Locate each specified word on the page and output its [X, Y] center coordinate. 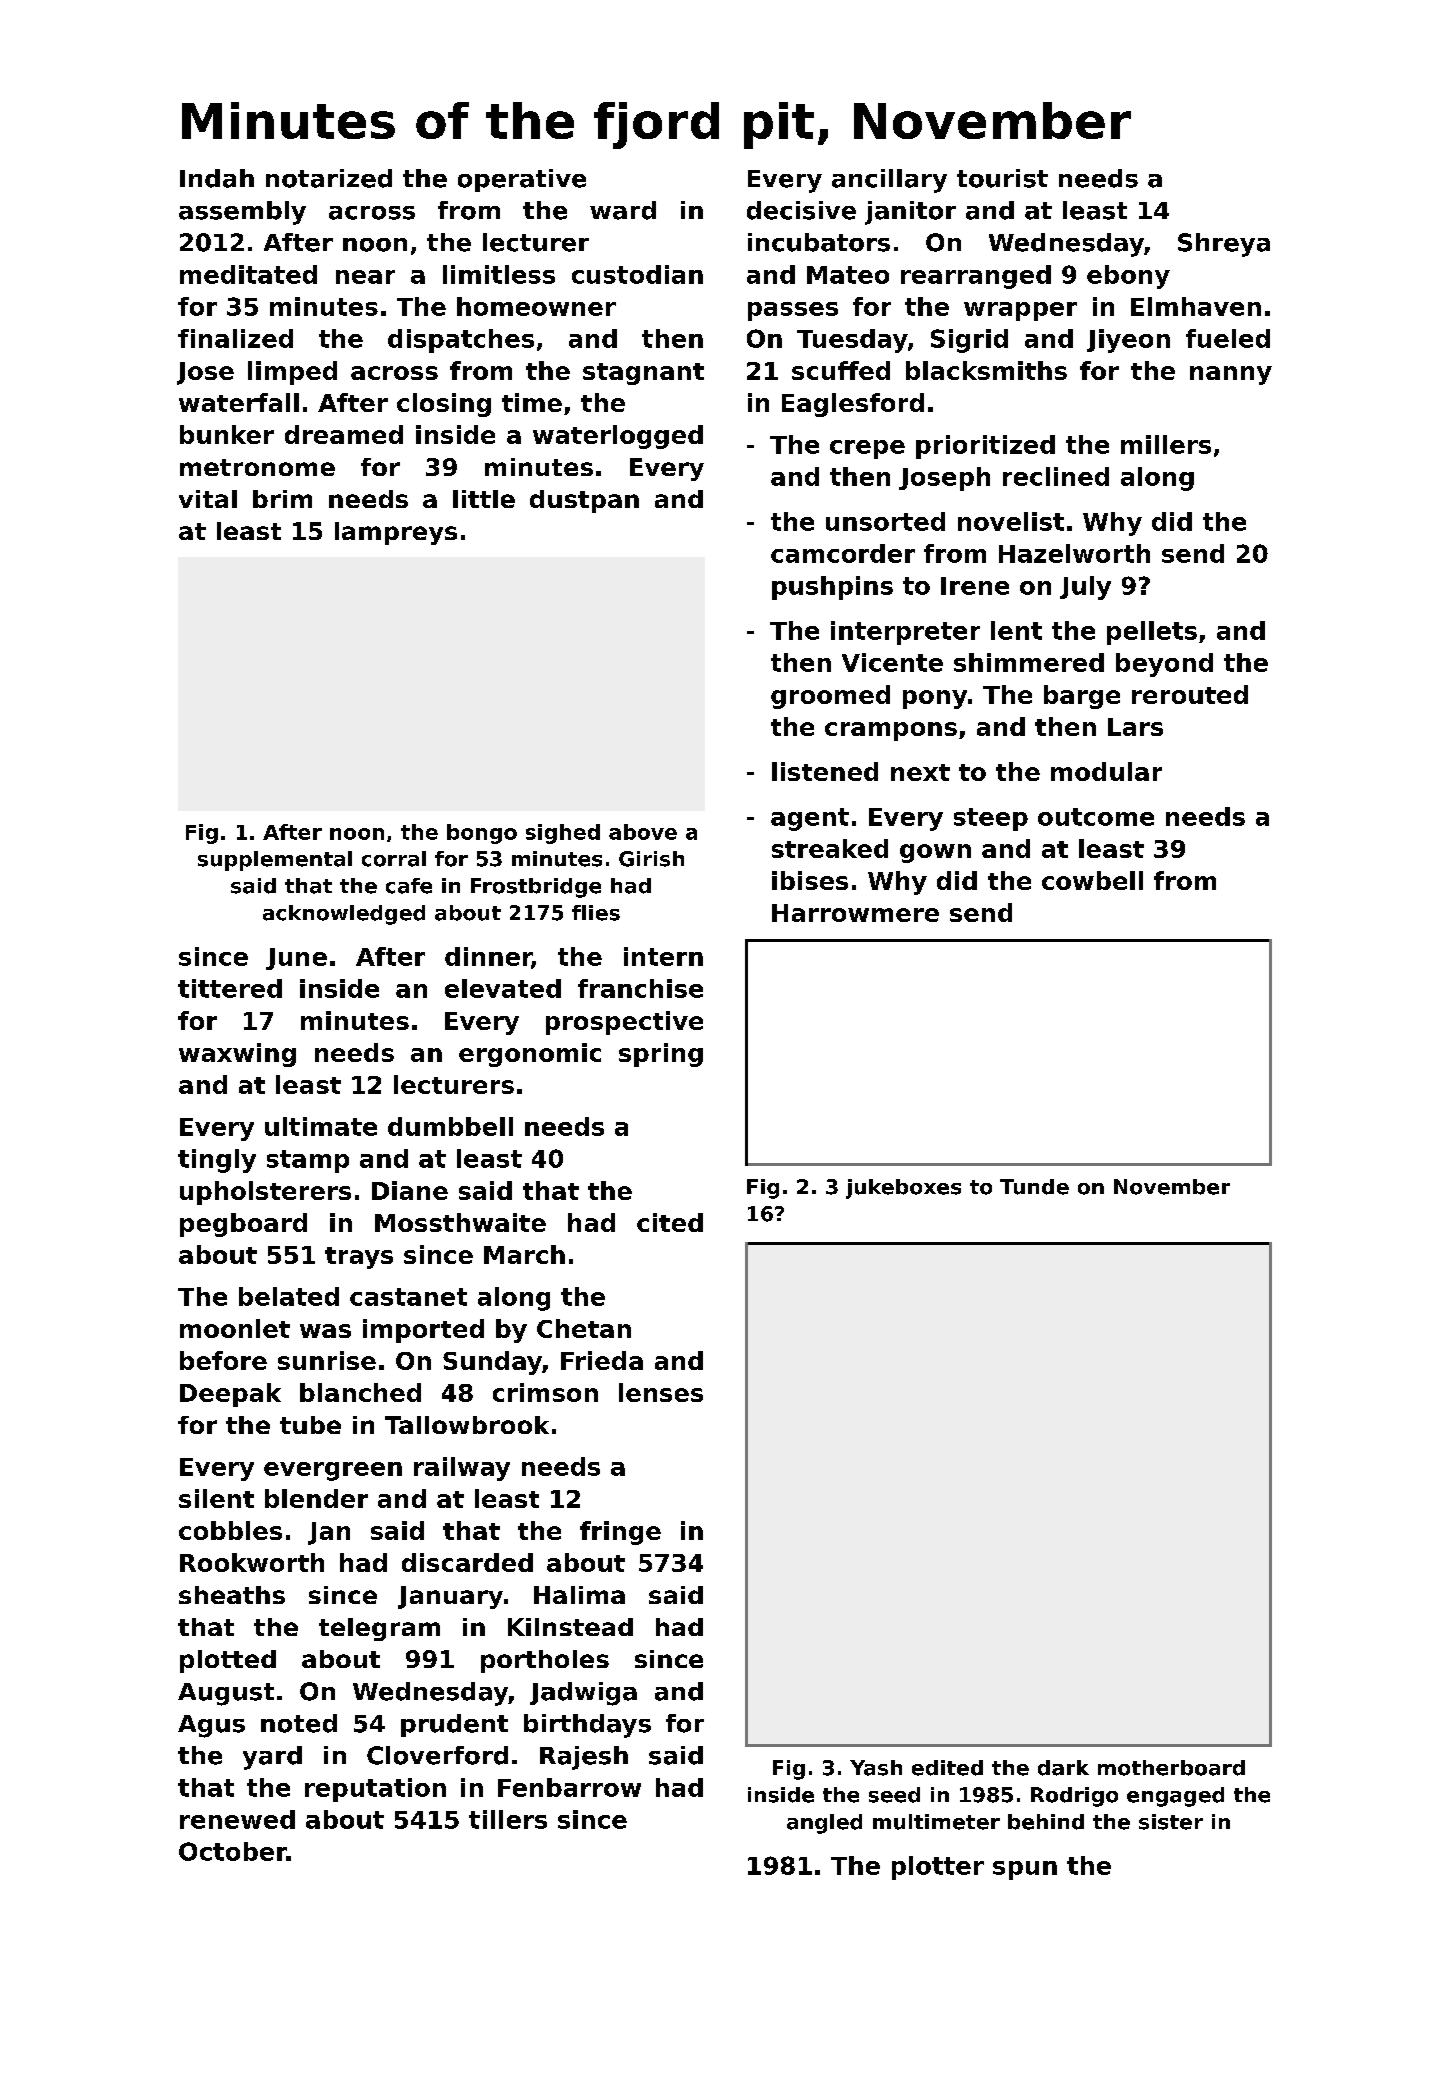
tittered [230, 988]
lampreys [396, 533]
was [325, 1331]
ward [623, 210]
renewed [237, 1819]
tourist [1002, 178]
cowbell [1092, 880]
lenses [661, 1392]
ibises [810, 880]
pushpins [832, 588]
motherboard [1171, 1768]
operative [522, 180]
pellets [1152, 633]
